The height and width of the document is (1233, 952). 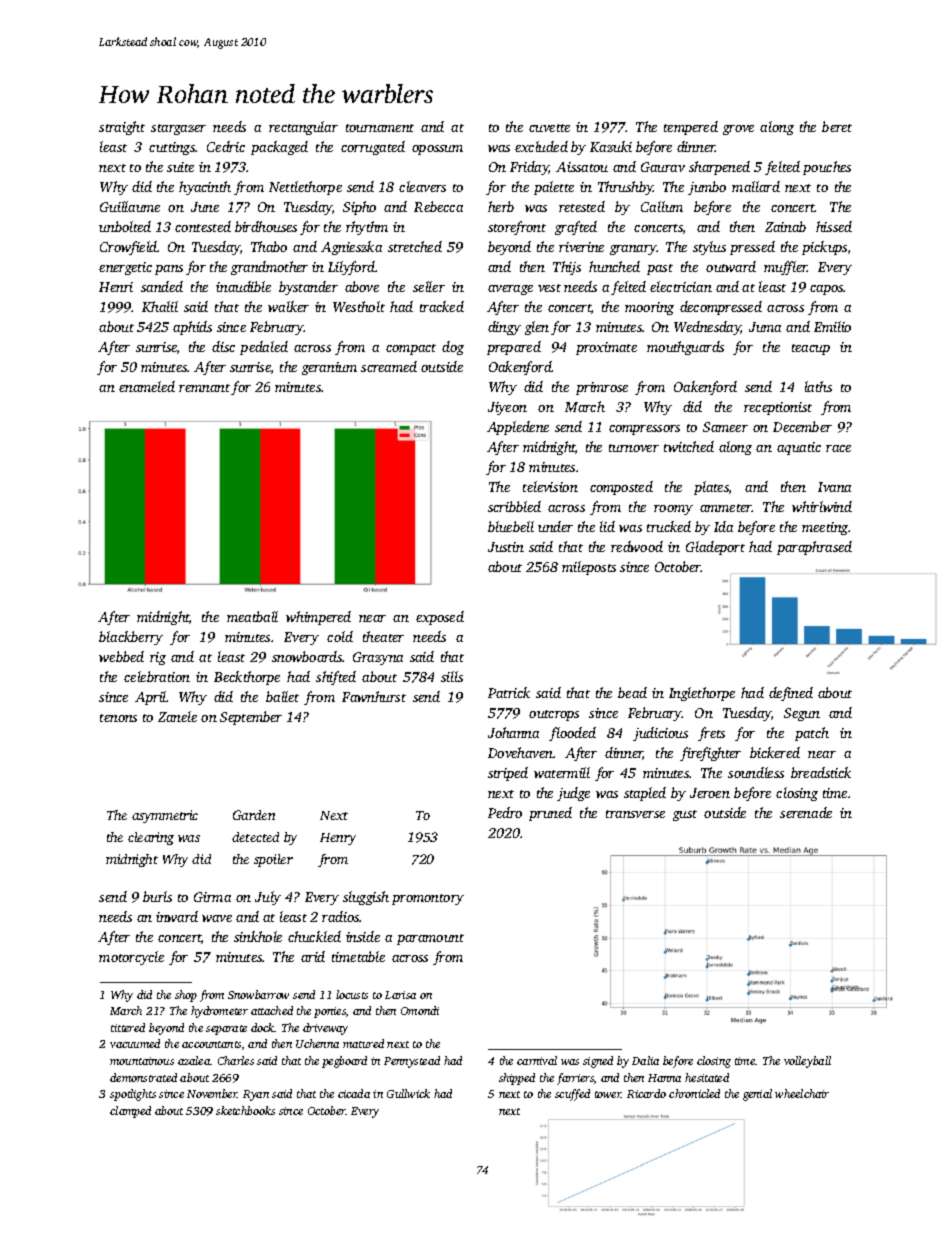 I want to click on tempered, so click(x=691, y=128).
